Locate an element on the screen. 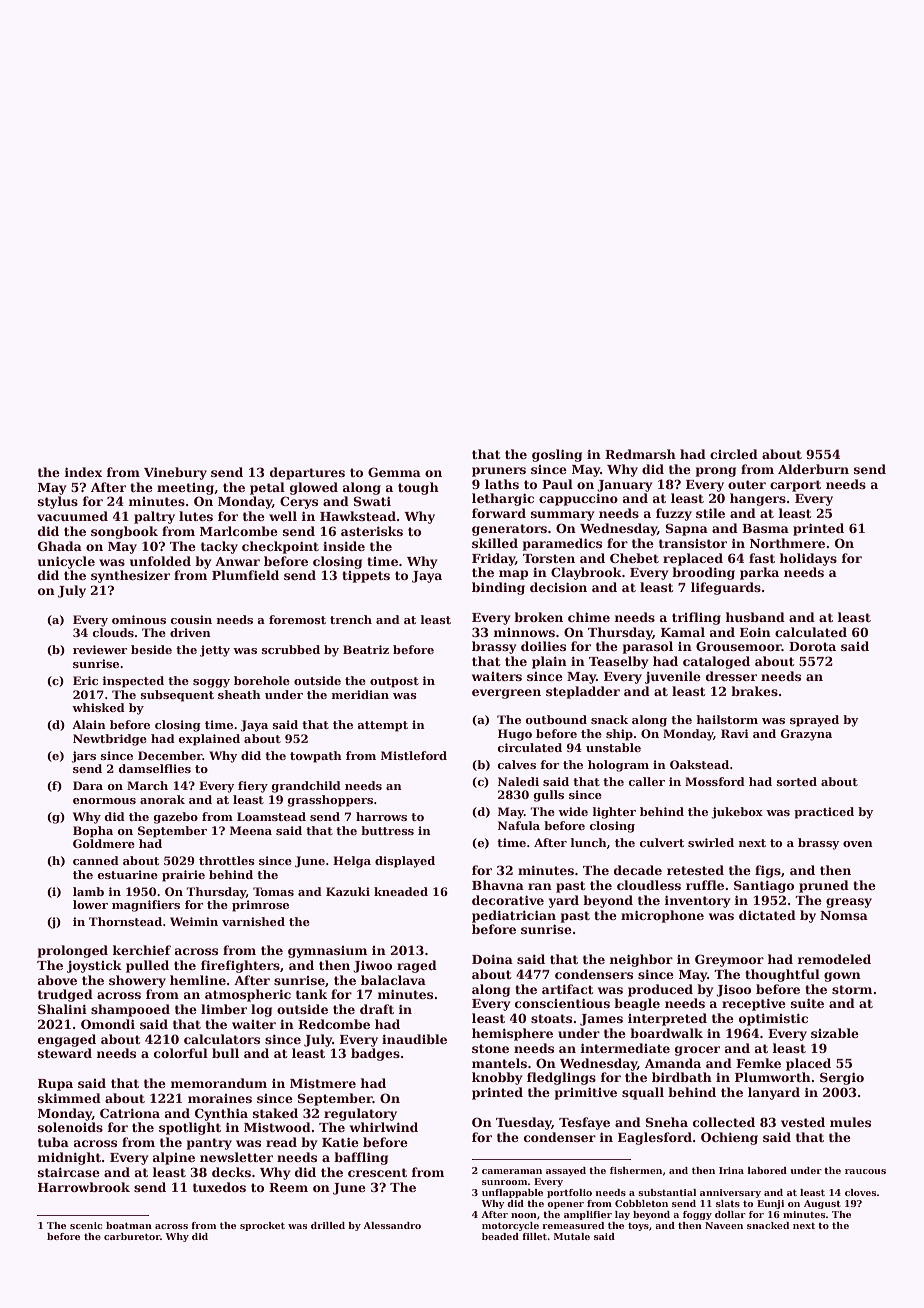 The image size is (924, 1308). Mistleford is located at coordinates (414, 755).
